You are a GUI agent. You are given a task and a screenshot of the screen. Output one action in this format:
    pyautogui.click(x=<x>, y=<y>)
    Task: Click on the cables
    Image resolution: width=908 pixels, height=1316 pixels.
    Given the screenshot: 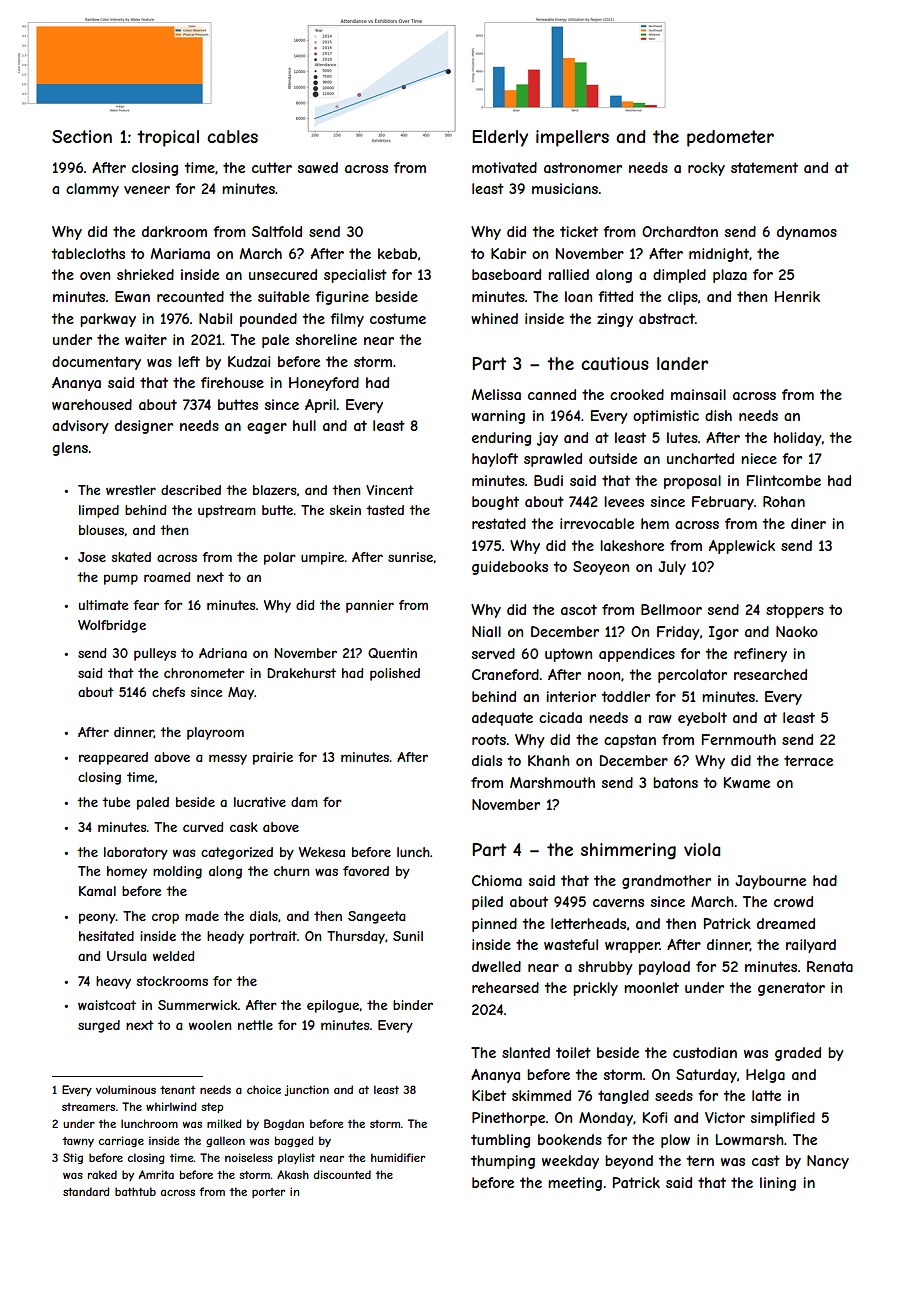 What is the action you would take?
    pyautogui.click(x=232, y=136)
